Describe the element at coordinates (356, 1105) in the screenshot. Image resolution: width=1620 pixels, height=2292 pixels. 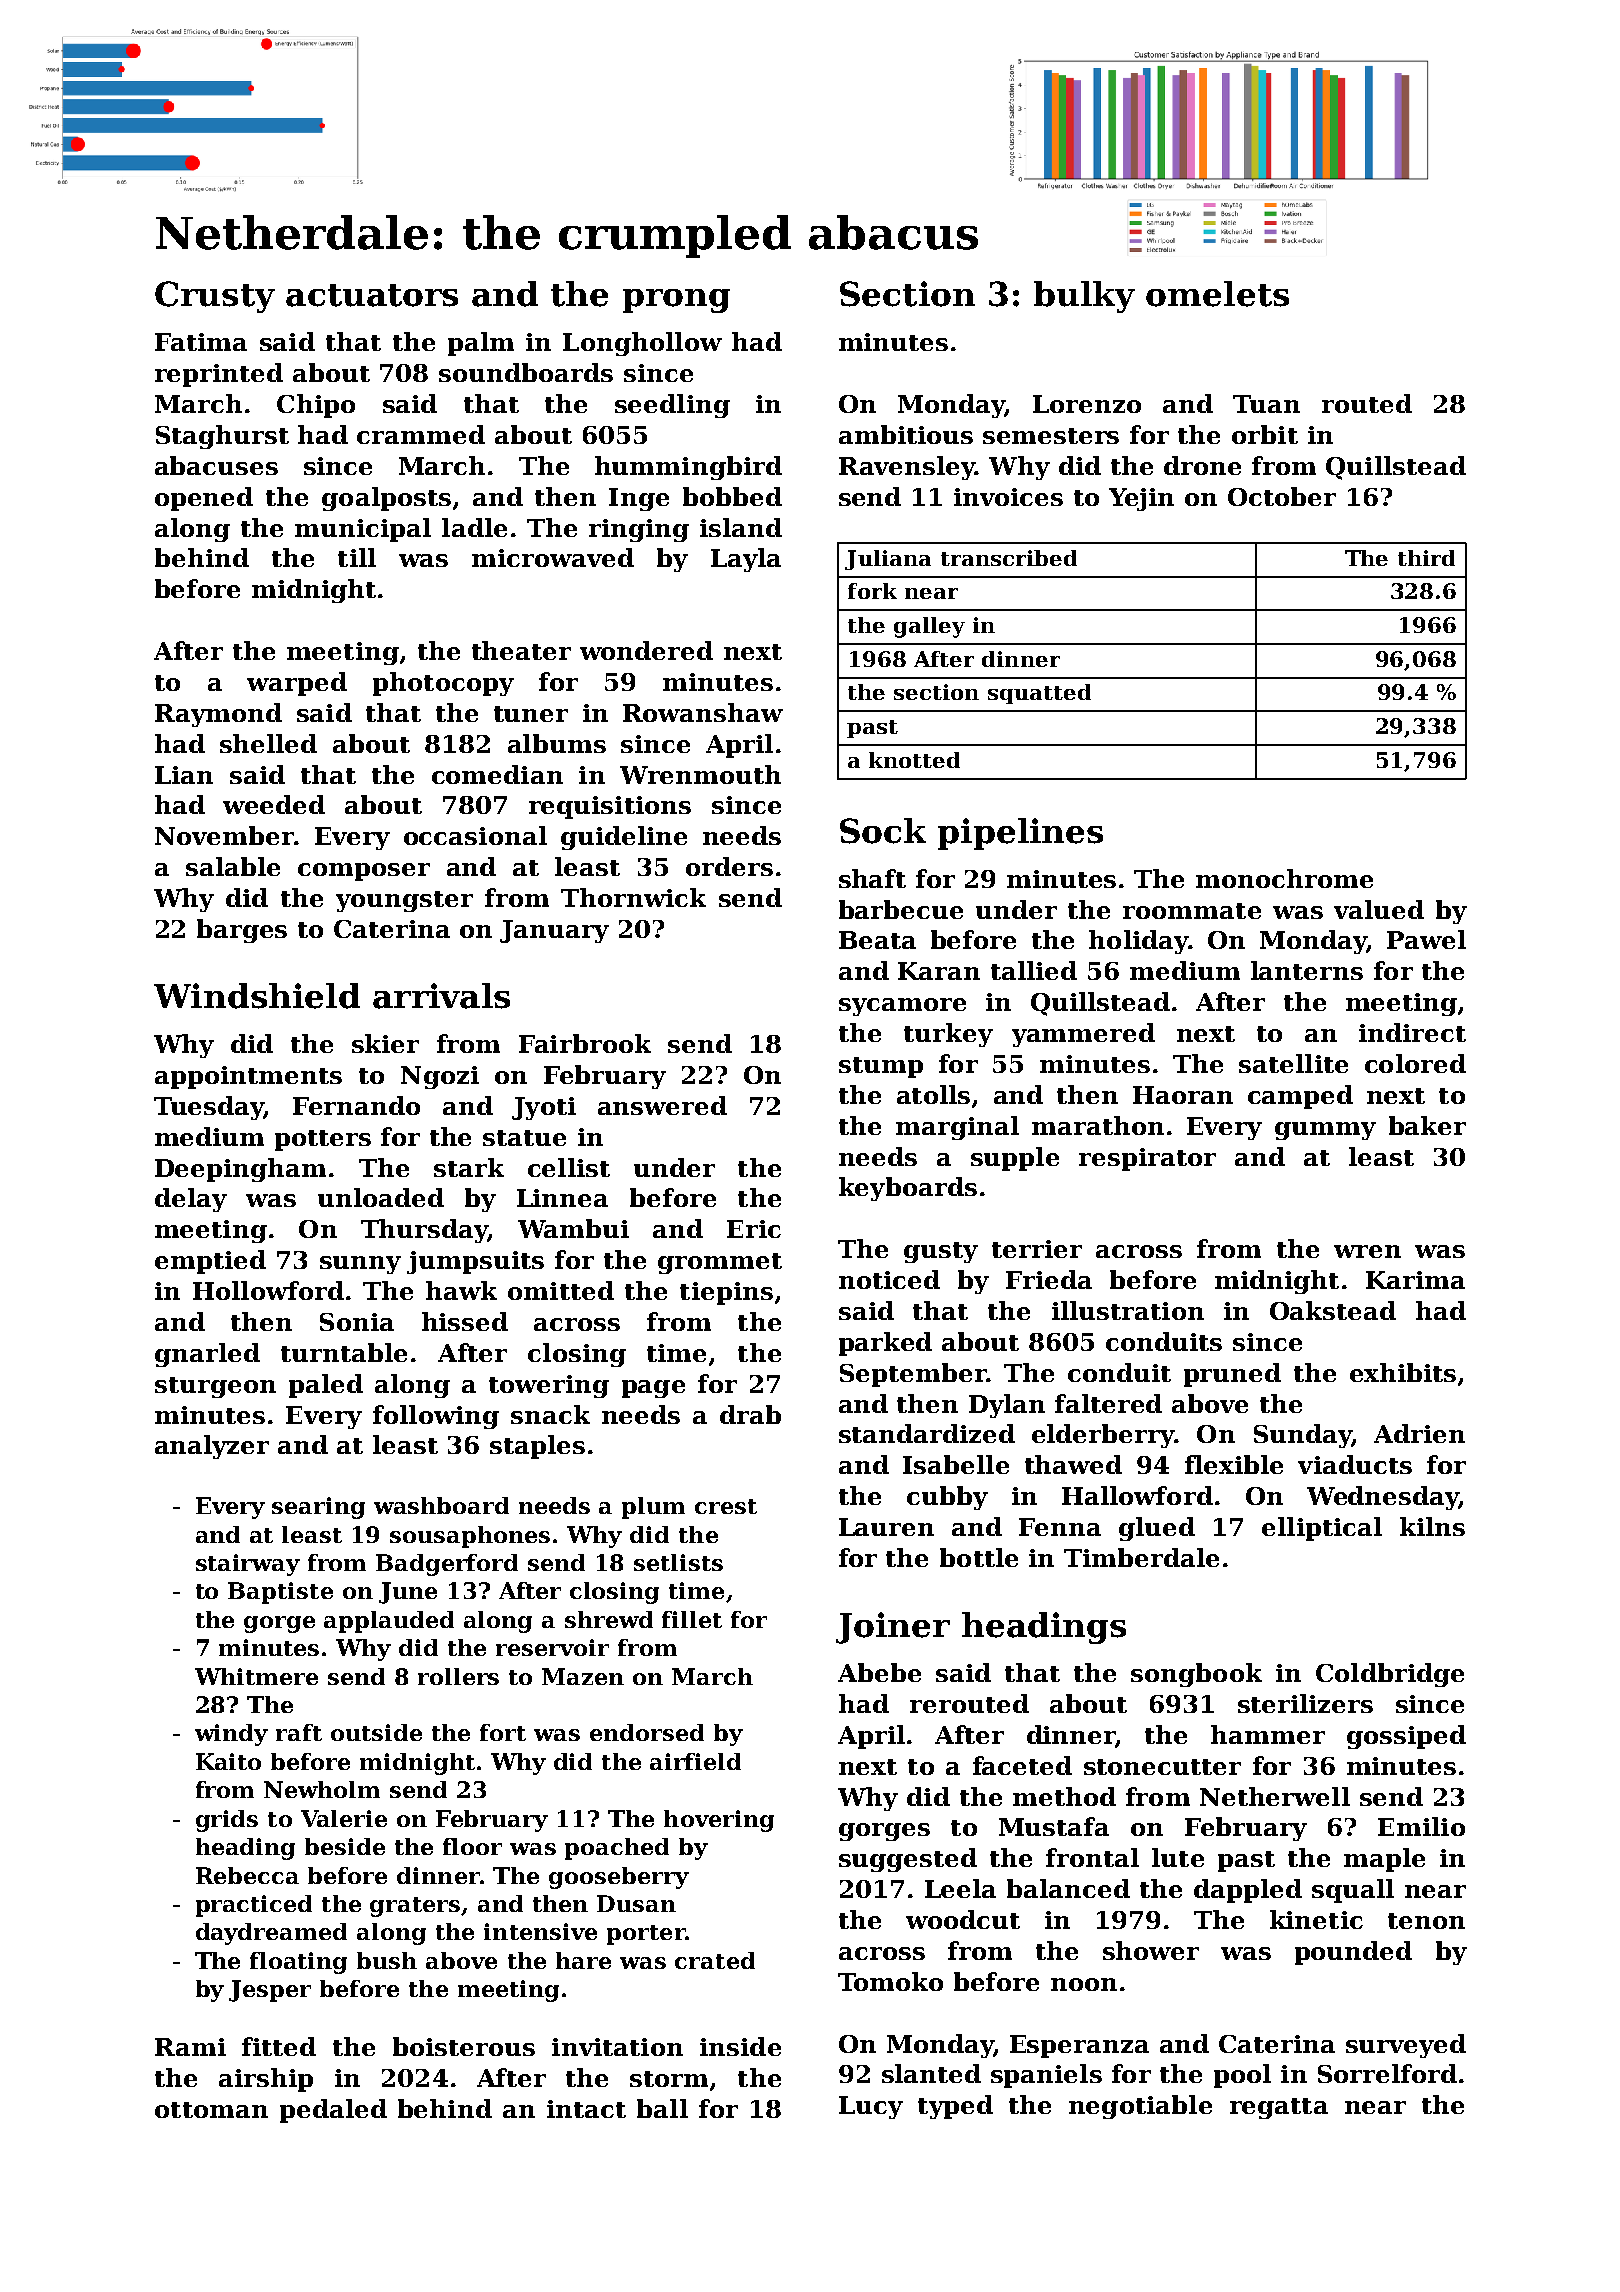
I see `Fernando` at that location.
